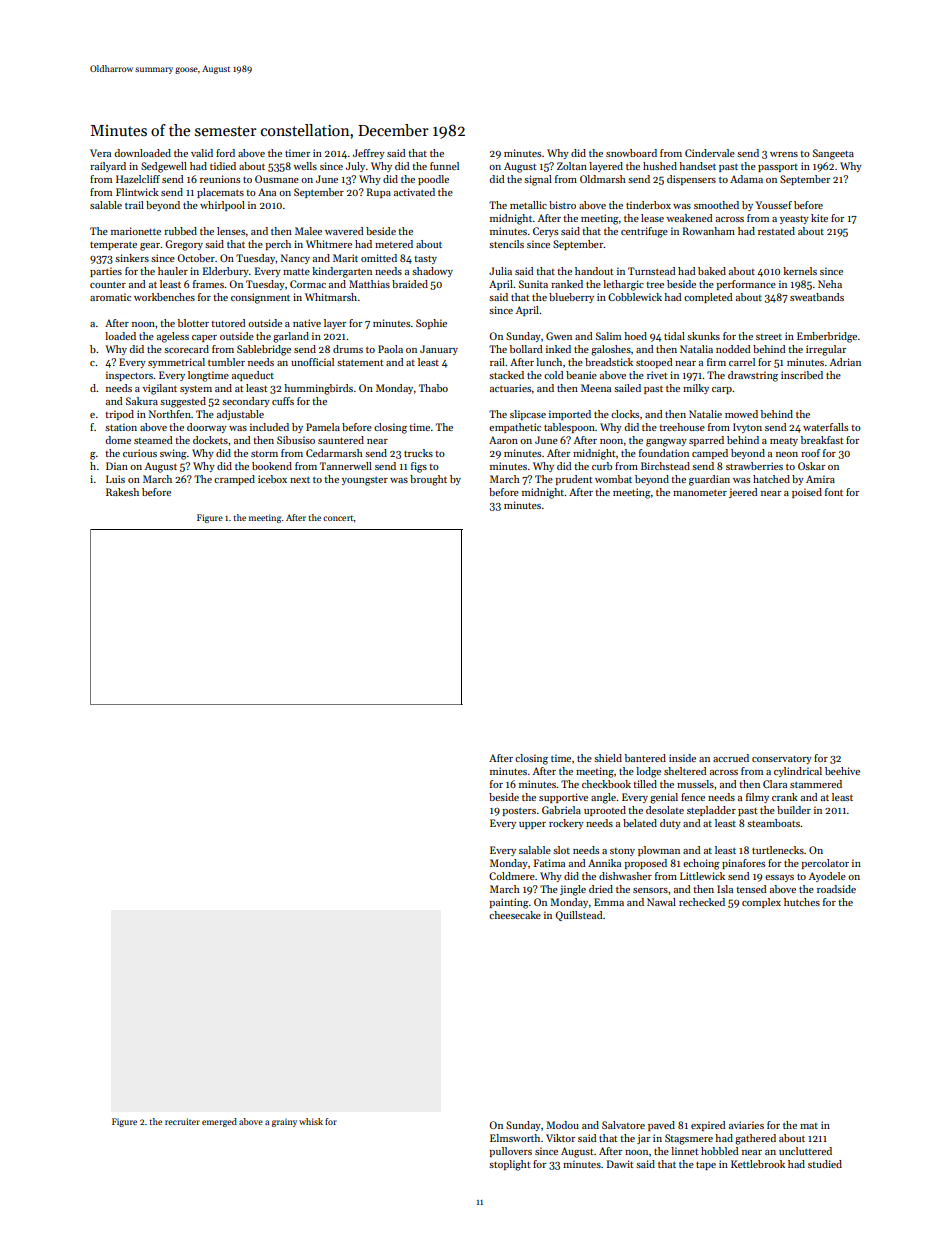  What do you see at coordinates (338, 518) in the screenshot?
I see `concert` at bounding box center [338, 518].
